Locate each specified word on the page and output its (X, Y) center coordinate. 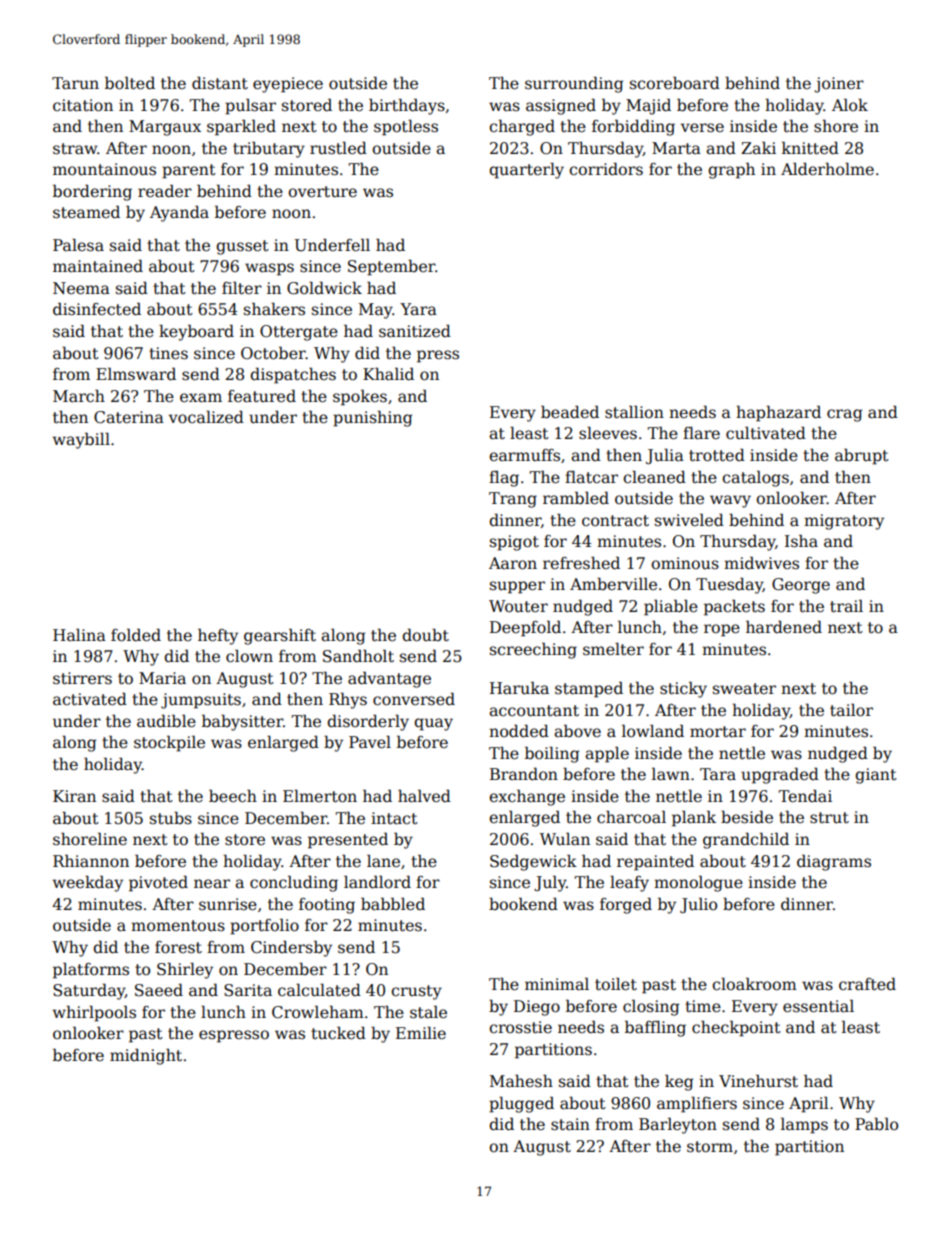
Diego (537, 1008)
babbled (393, 904)
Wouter (518, 606)
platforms (91, 970)
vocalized (206, 417)
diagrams (834, 862)
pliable (671, 607)
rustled (338, 148)
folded (136, 635)
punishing (372, 419)
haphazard (778, 413)
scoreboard (675, 82)
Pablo (876, 1124)
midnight (146, 1056)
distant (220, 82)
